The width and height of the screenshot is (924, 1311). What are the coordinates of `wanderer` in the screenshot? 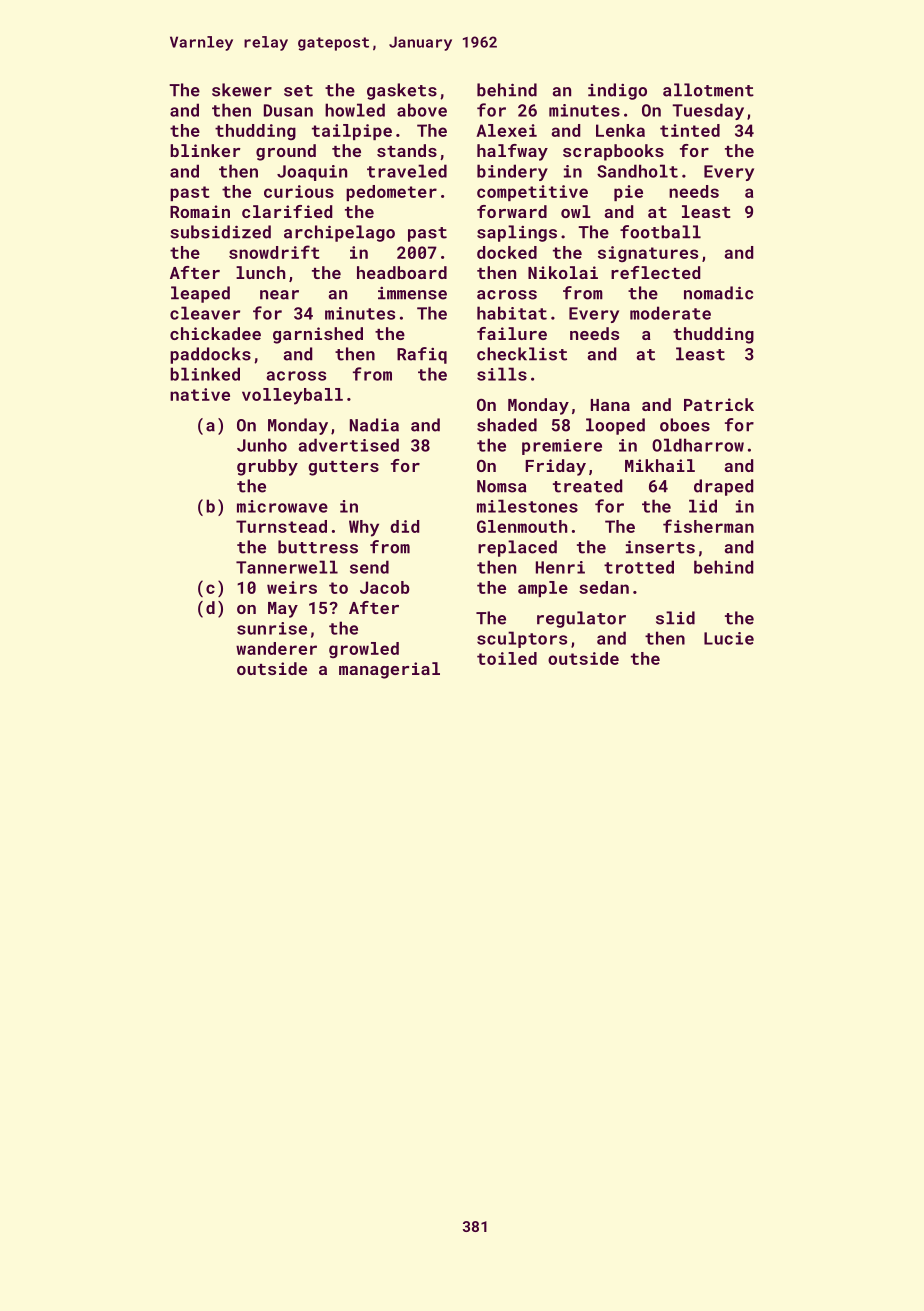 It's located at (276, 648).
